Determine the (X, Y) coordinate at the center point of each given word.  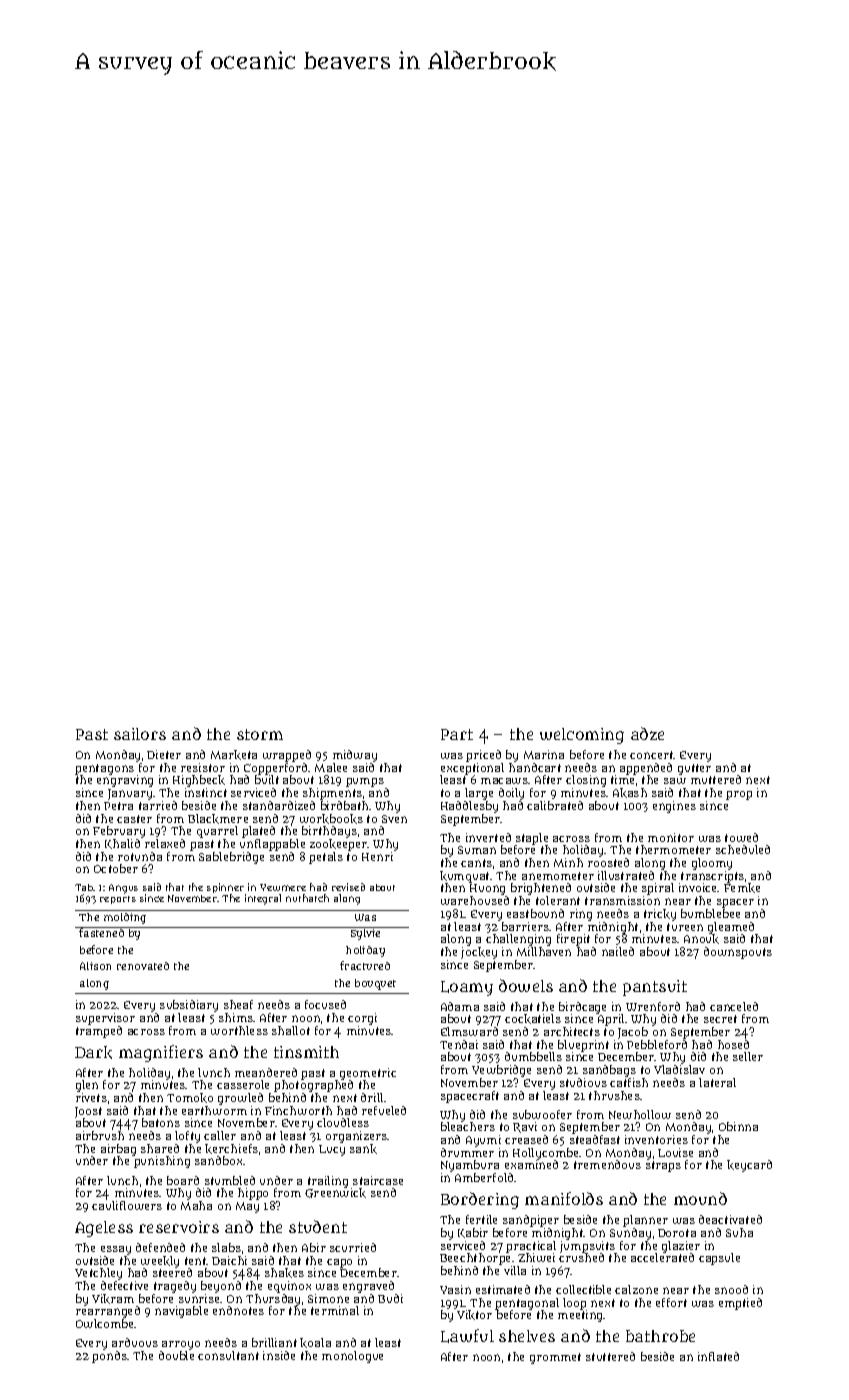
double (176, 1355)
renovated (143, 966)
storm (260, 734)
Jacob (633, 1033)
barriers (525, 926)
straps (663, 1166)
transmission (622, 900)
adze (647, 733)
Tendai (459, 1044)
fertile (481, 1219)
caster (134, 819)
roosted (608, 862)
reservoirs (179, 1227)
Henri (377, 856)
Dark (93, 1052)
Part (457, 734)
